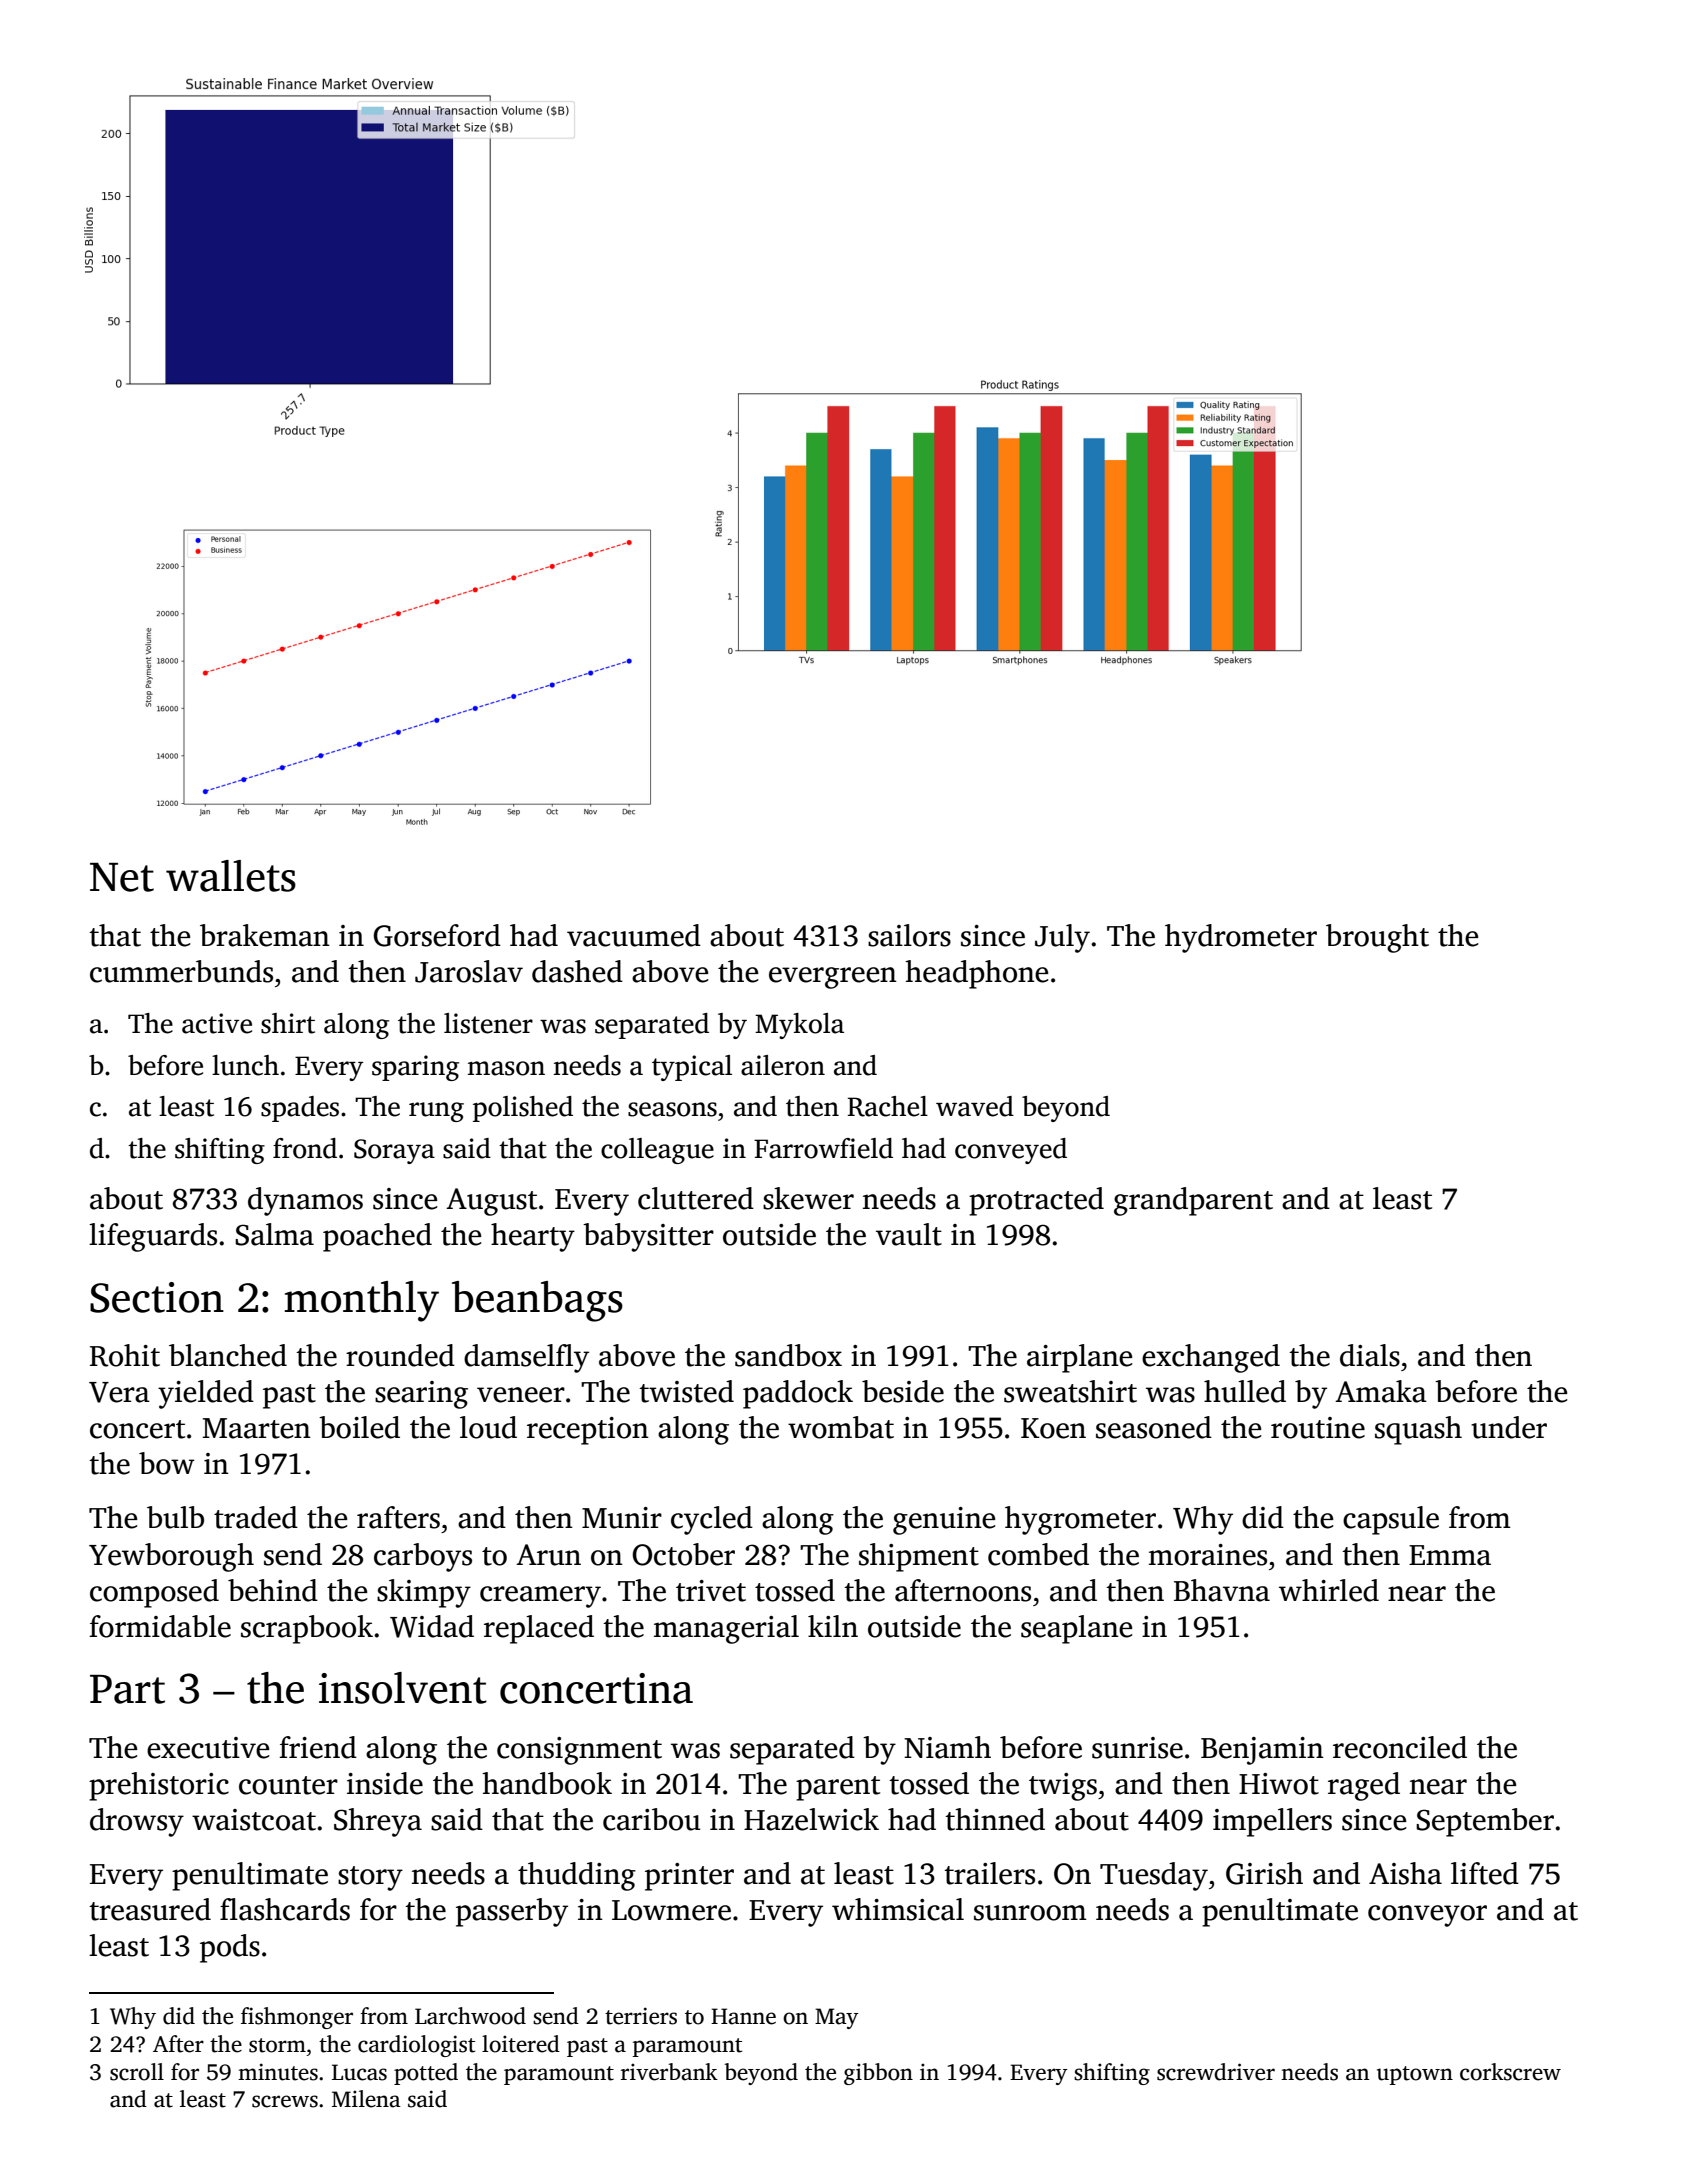 The height and width of the screenshot is (2178, 1683). I want to click on cummerbunds, so click(181, 971).
